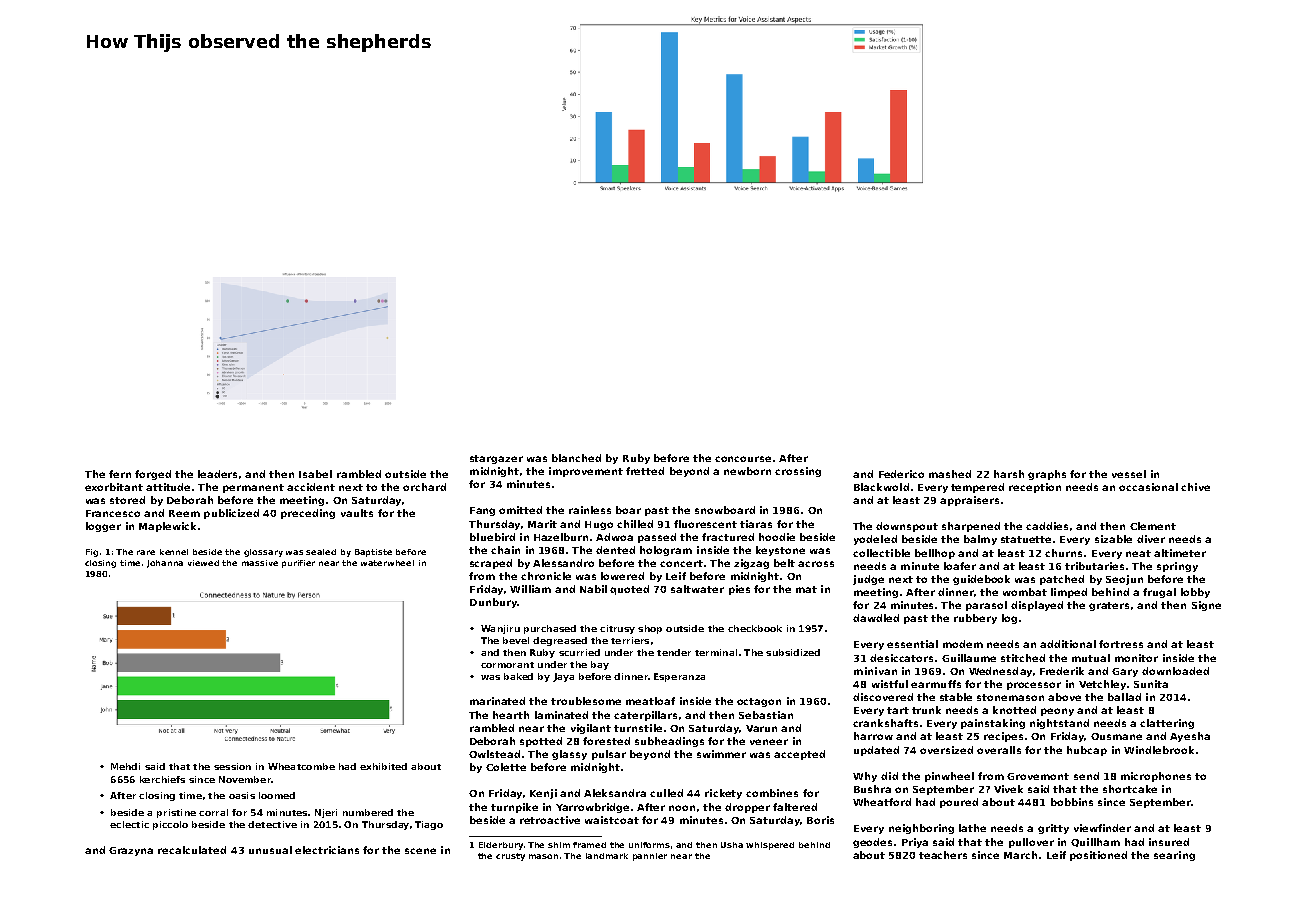 This screenshot has width=1308, height=924. I want to click on Wanjiru, so click(500, 629).
